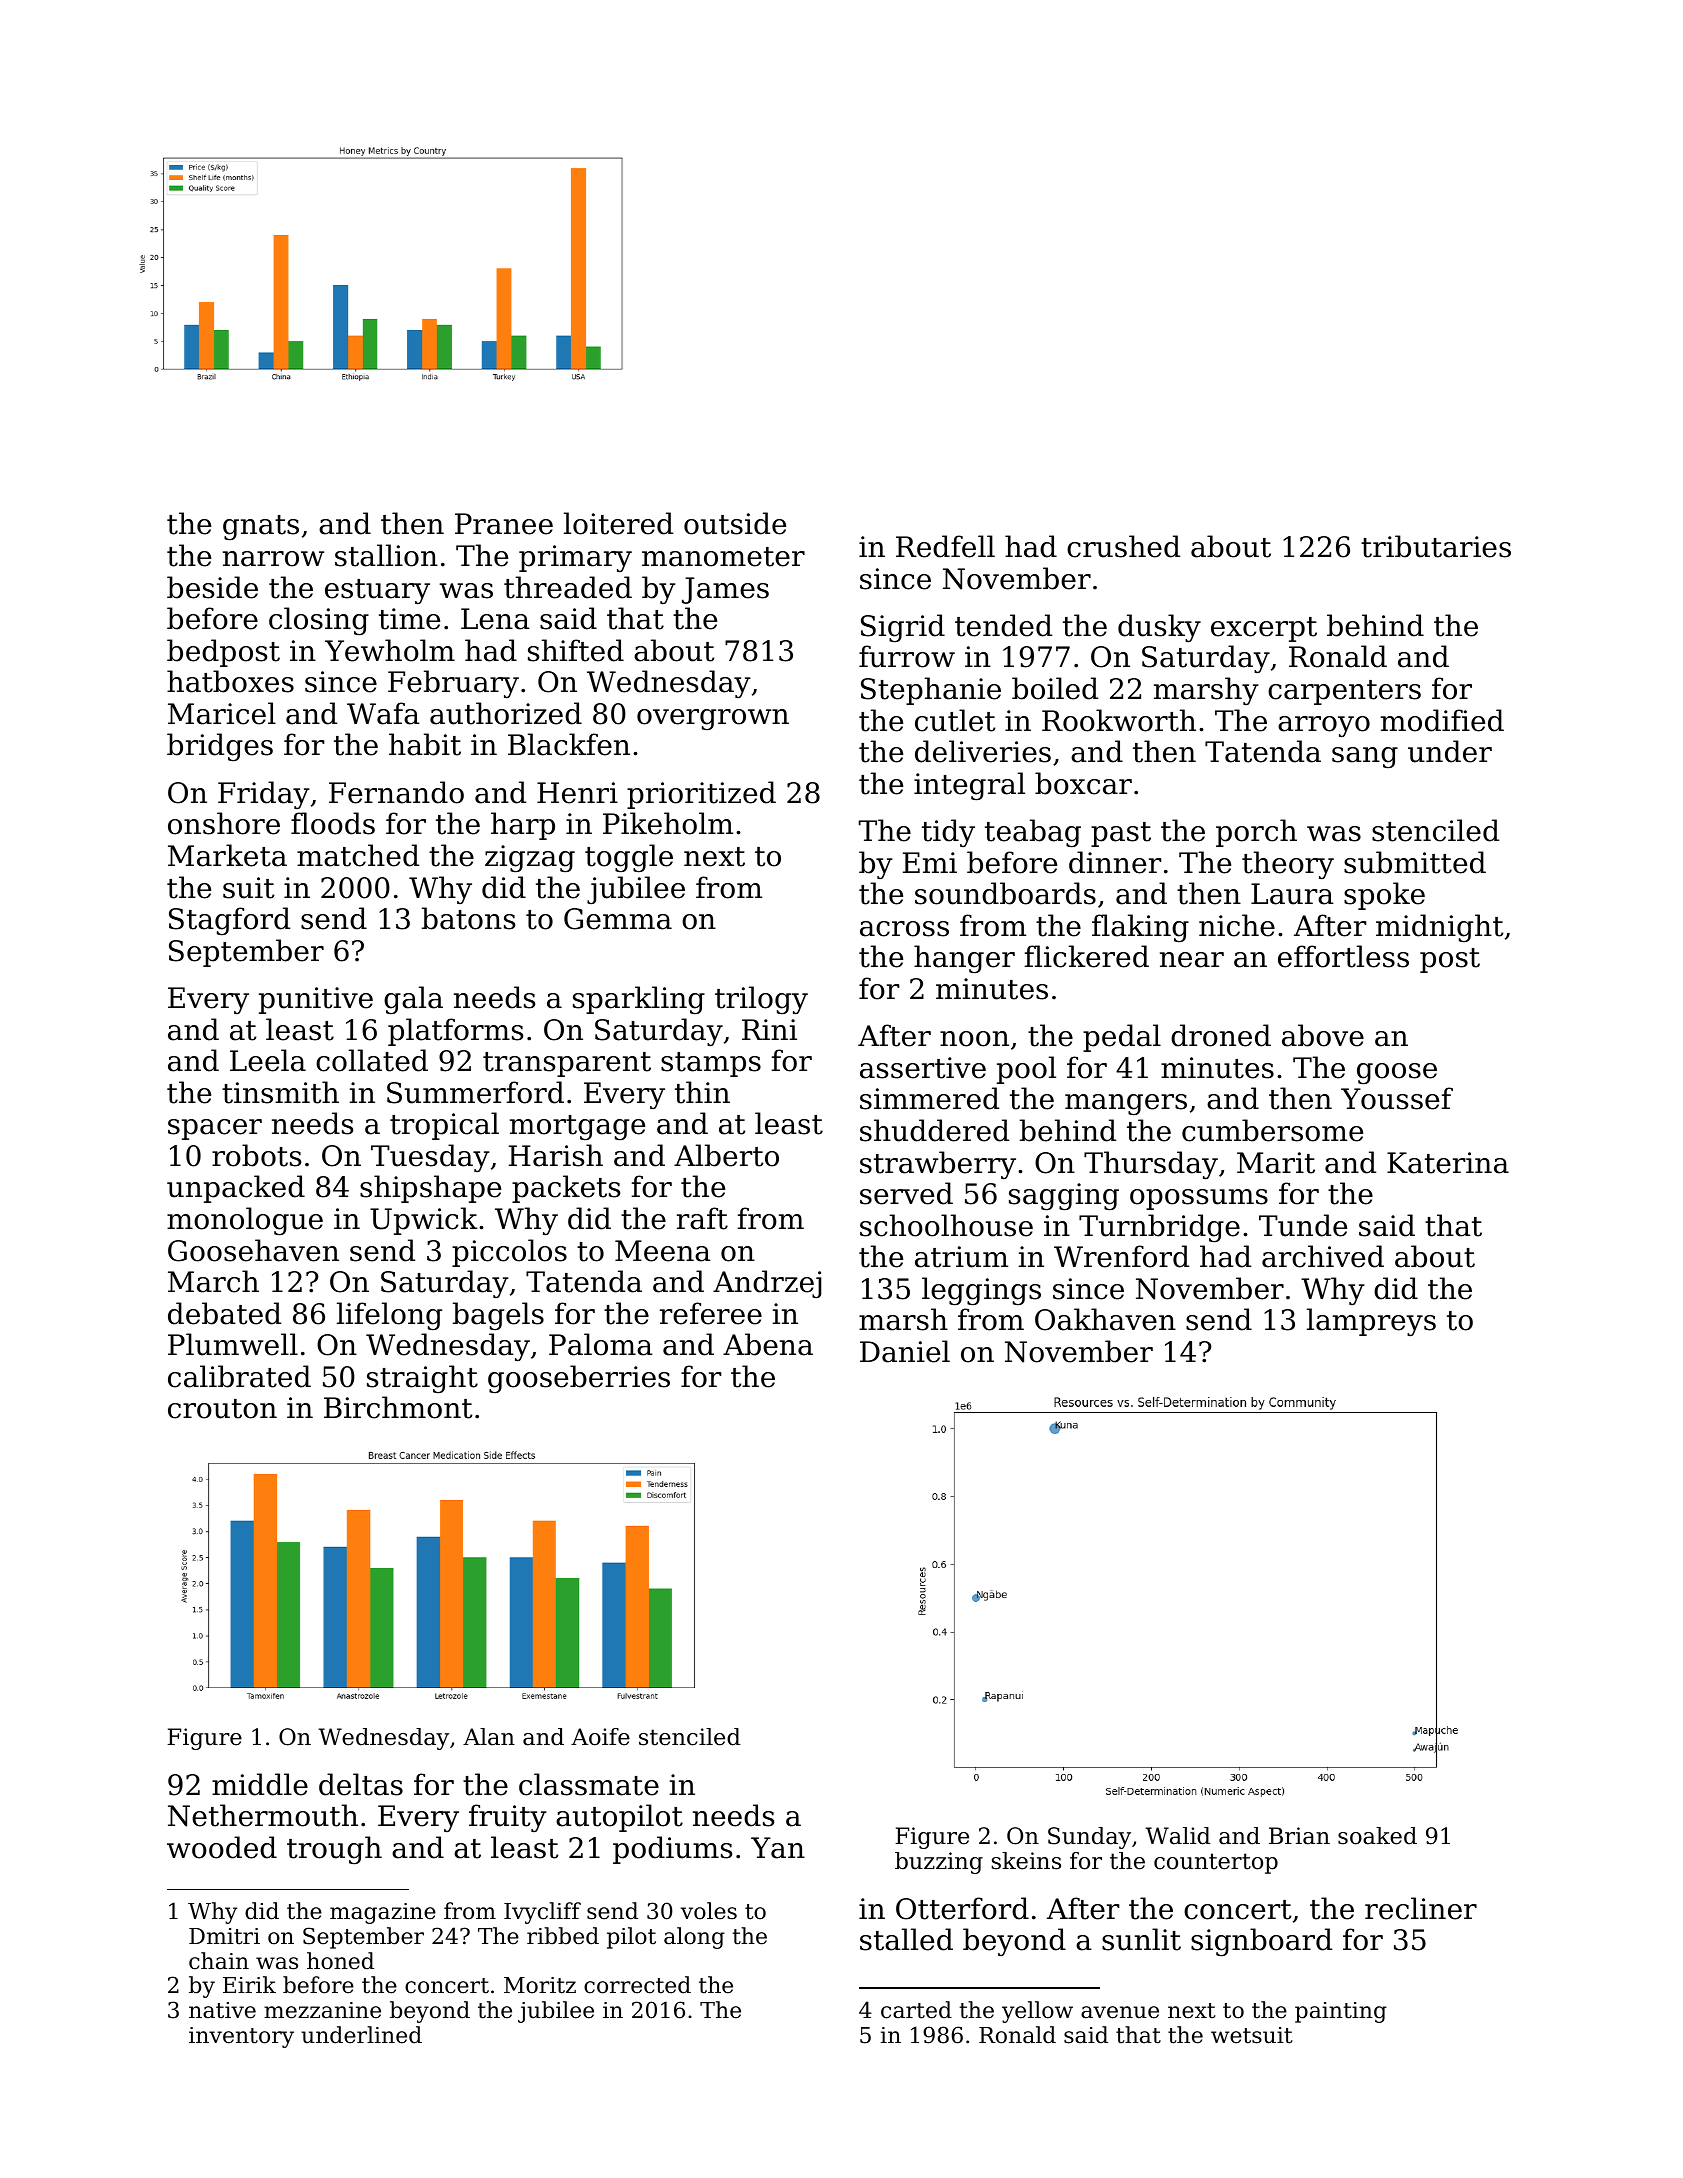 Image resolution: width=1683 pixels, height=2178 pixels. I want to click on gnats, so click(261, 527).
